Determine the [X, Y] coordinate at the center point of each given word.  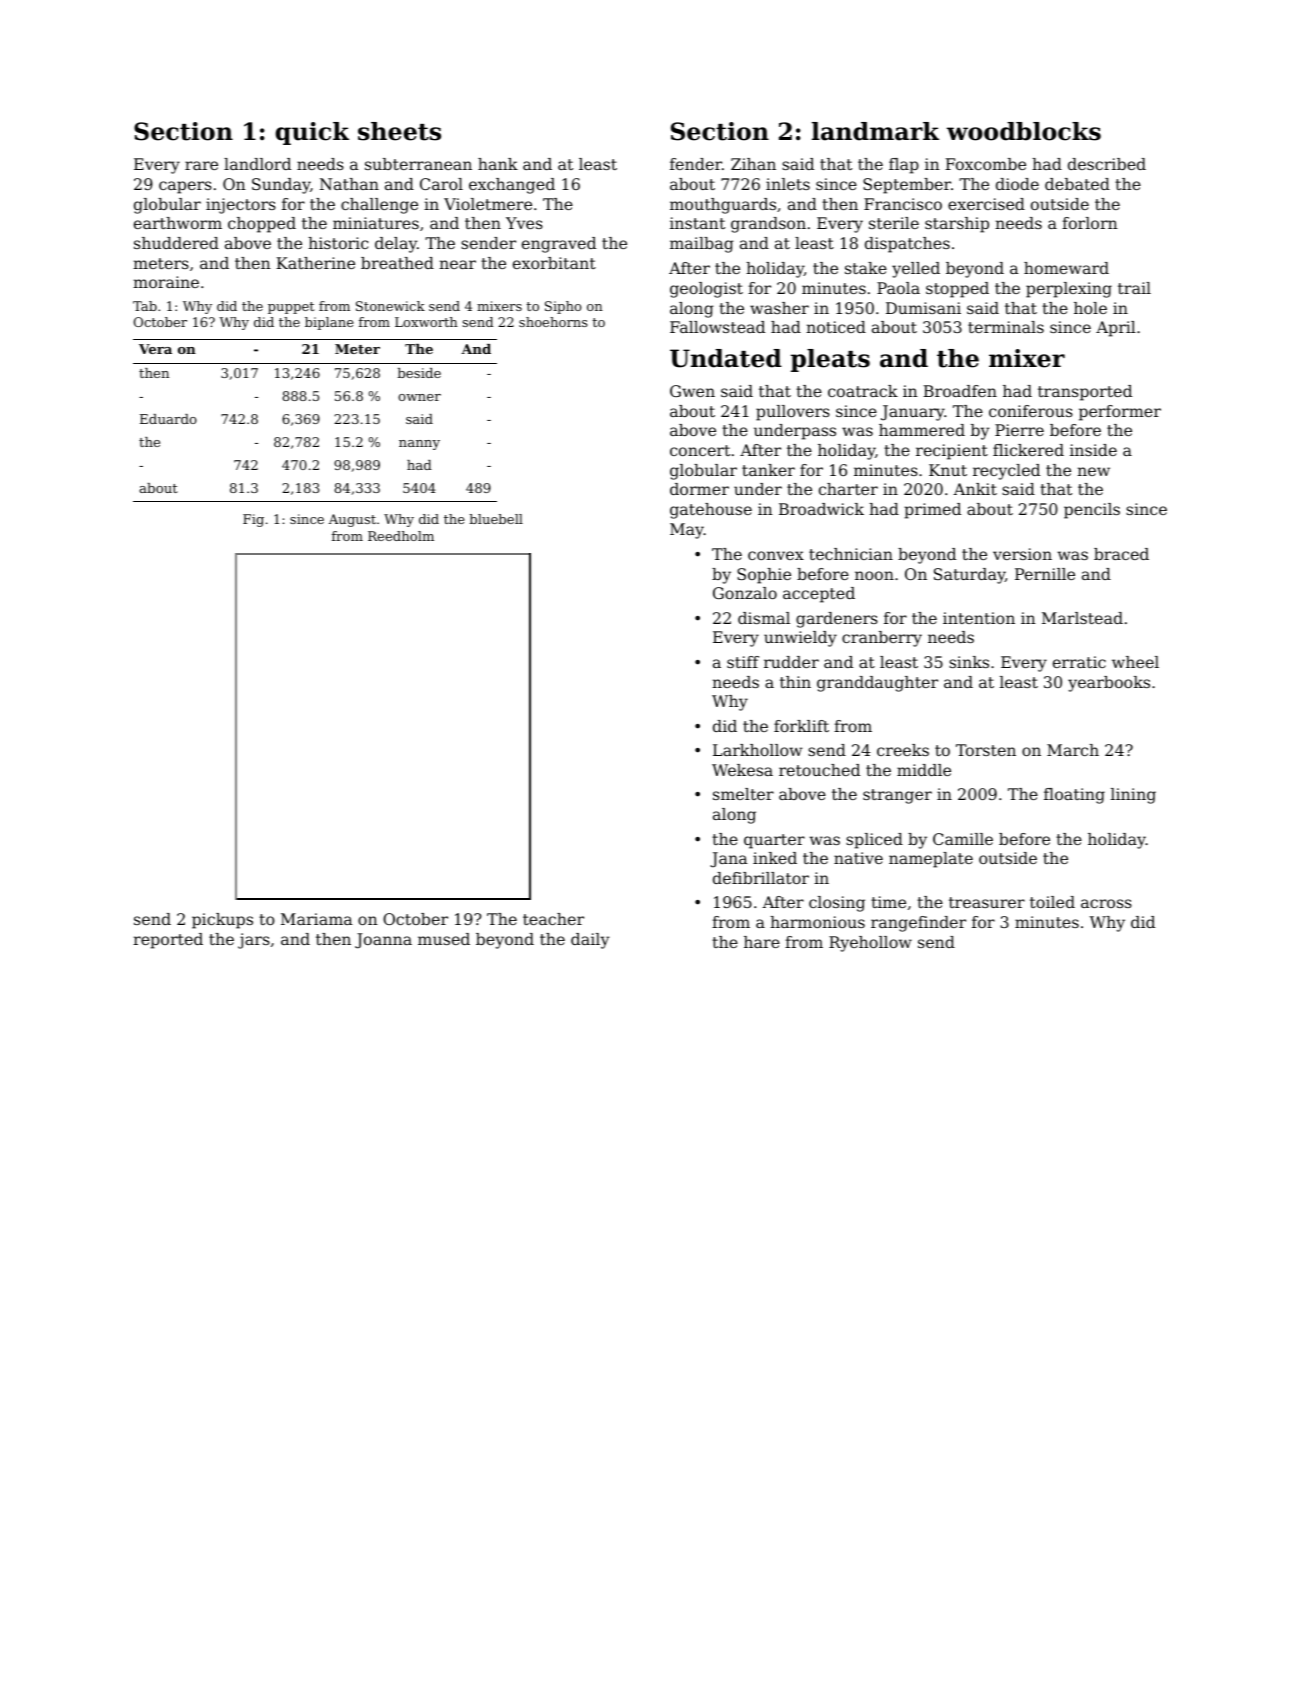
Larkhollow [757, 750]
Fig [253, 520]
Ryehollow [870, 944]
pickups [222, 921]
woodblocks [1024, 131]
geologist [706, 290]
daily [590, 941]
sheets [399, 131]
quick [312, 133]
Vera [155, 349]
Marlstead [1082, 618]
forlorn [1090, 223]
